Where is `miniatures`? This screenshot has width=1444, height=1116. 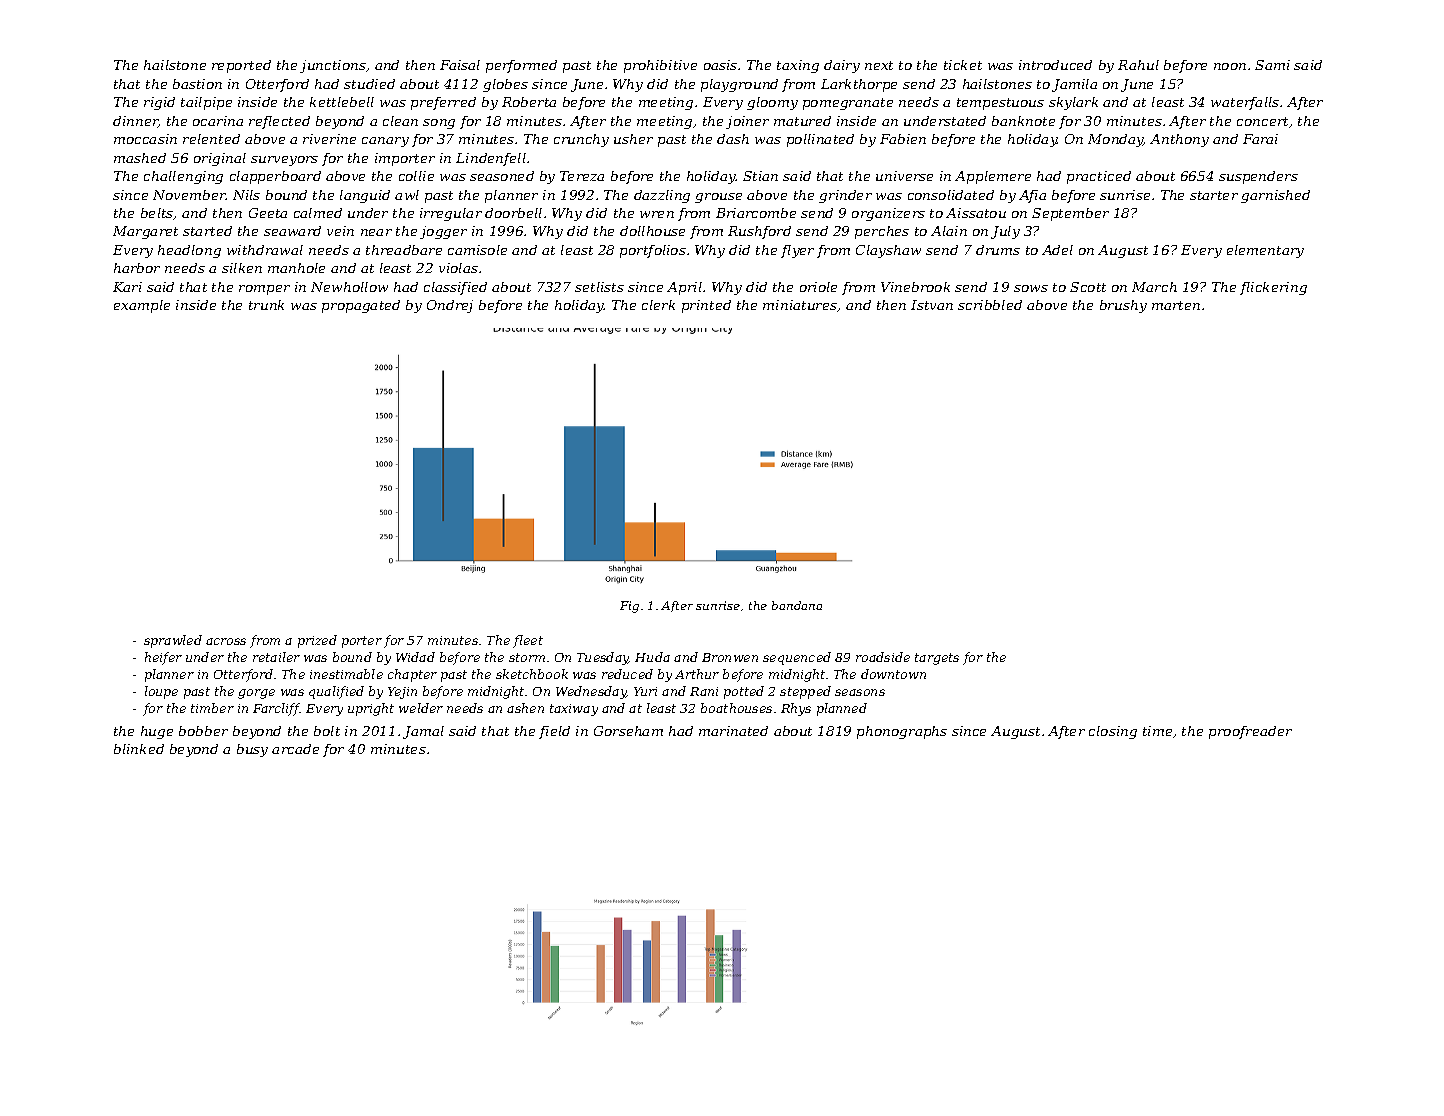 miniatures is located at coordinates (800, 305).
